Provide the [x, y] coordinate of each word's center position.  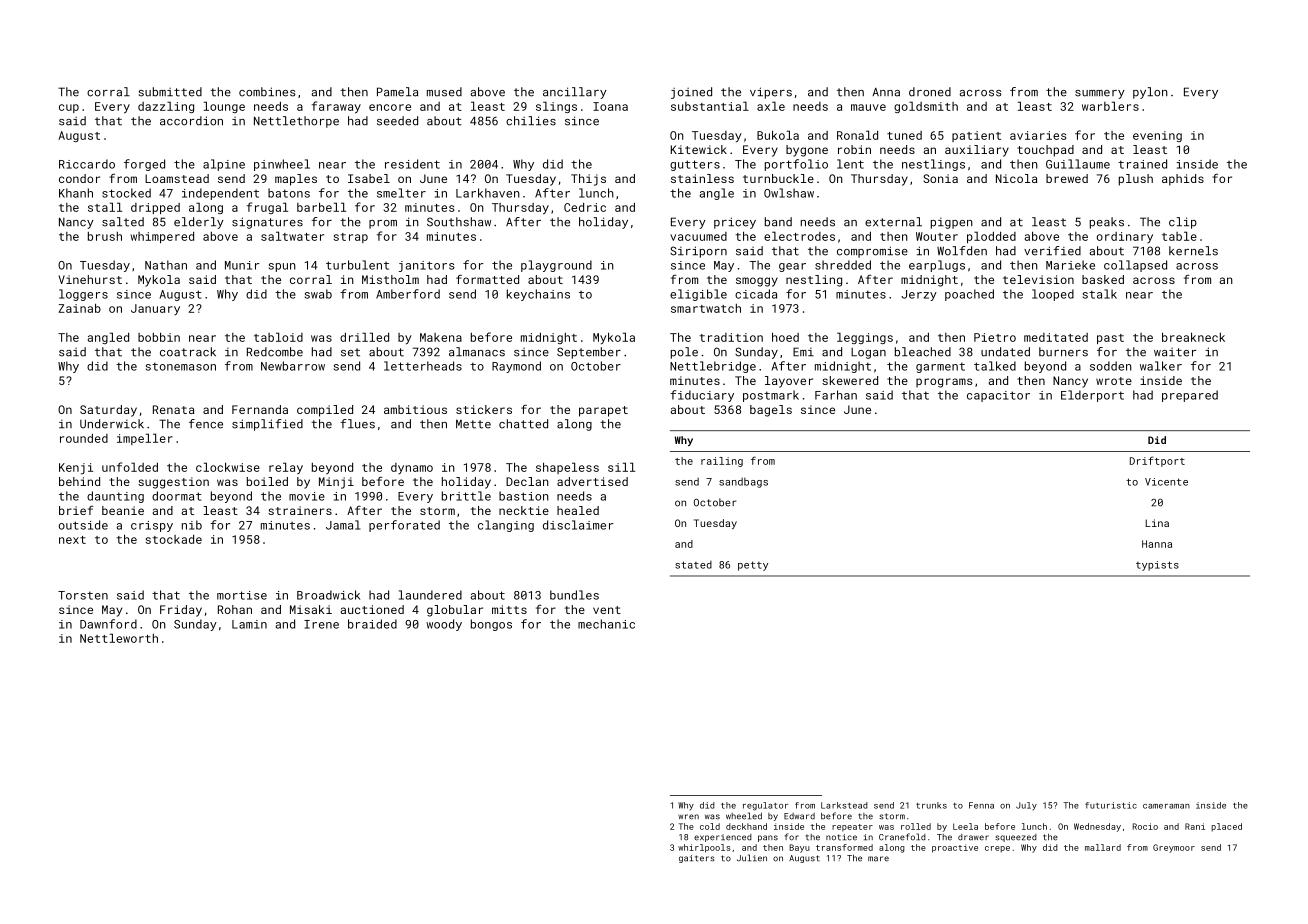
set [350, 352]
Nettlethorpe [296, 122]
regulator [765, 806]
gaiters [696, 859]
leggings [865, 338]
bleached [923, 352]
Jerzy [919, 295]
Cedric [585, 207]
